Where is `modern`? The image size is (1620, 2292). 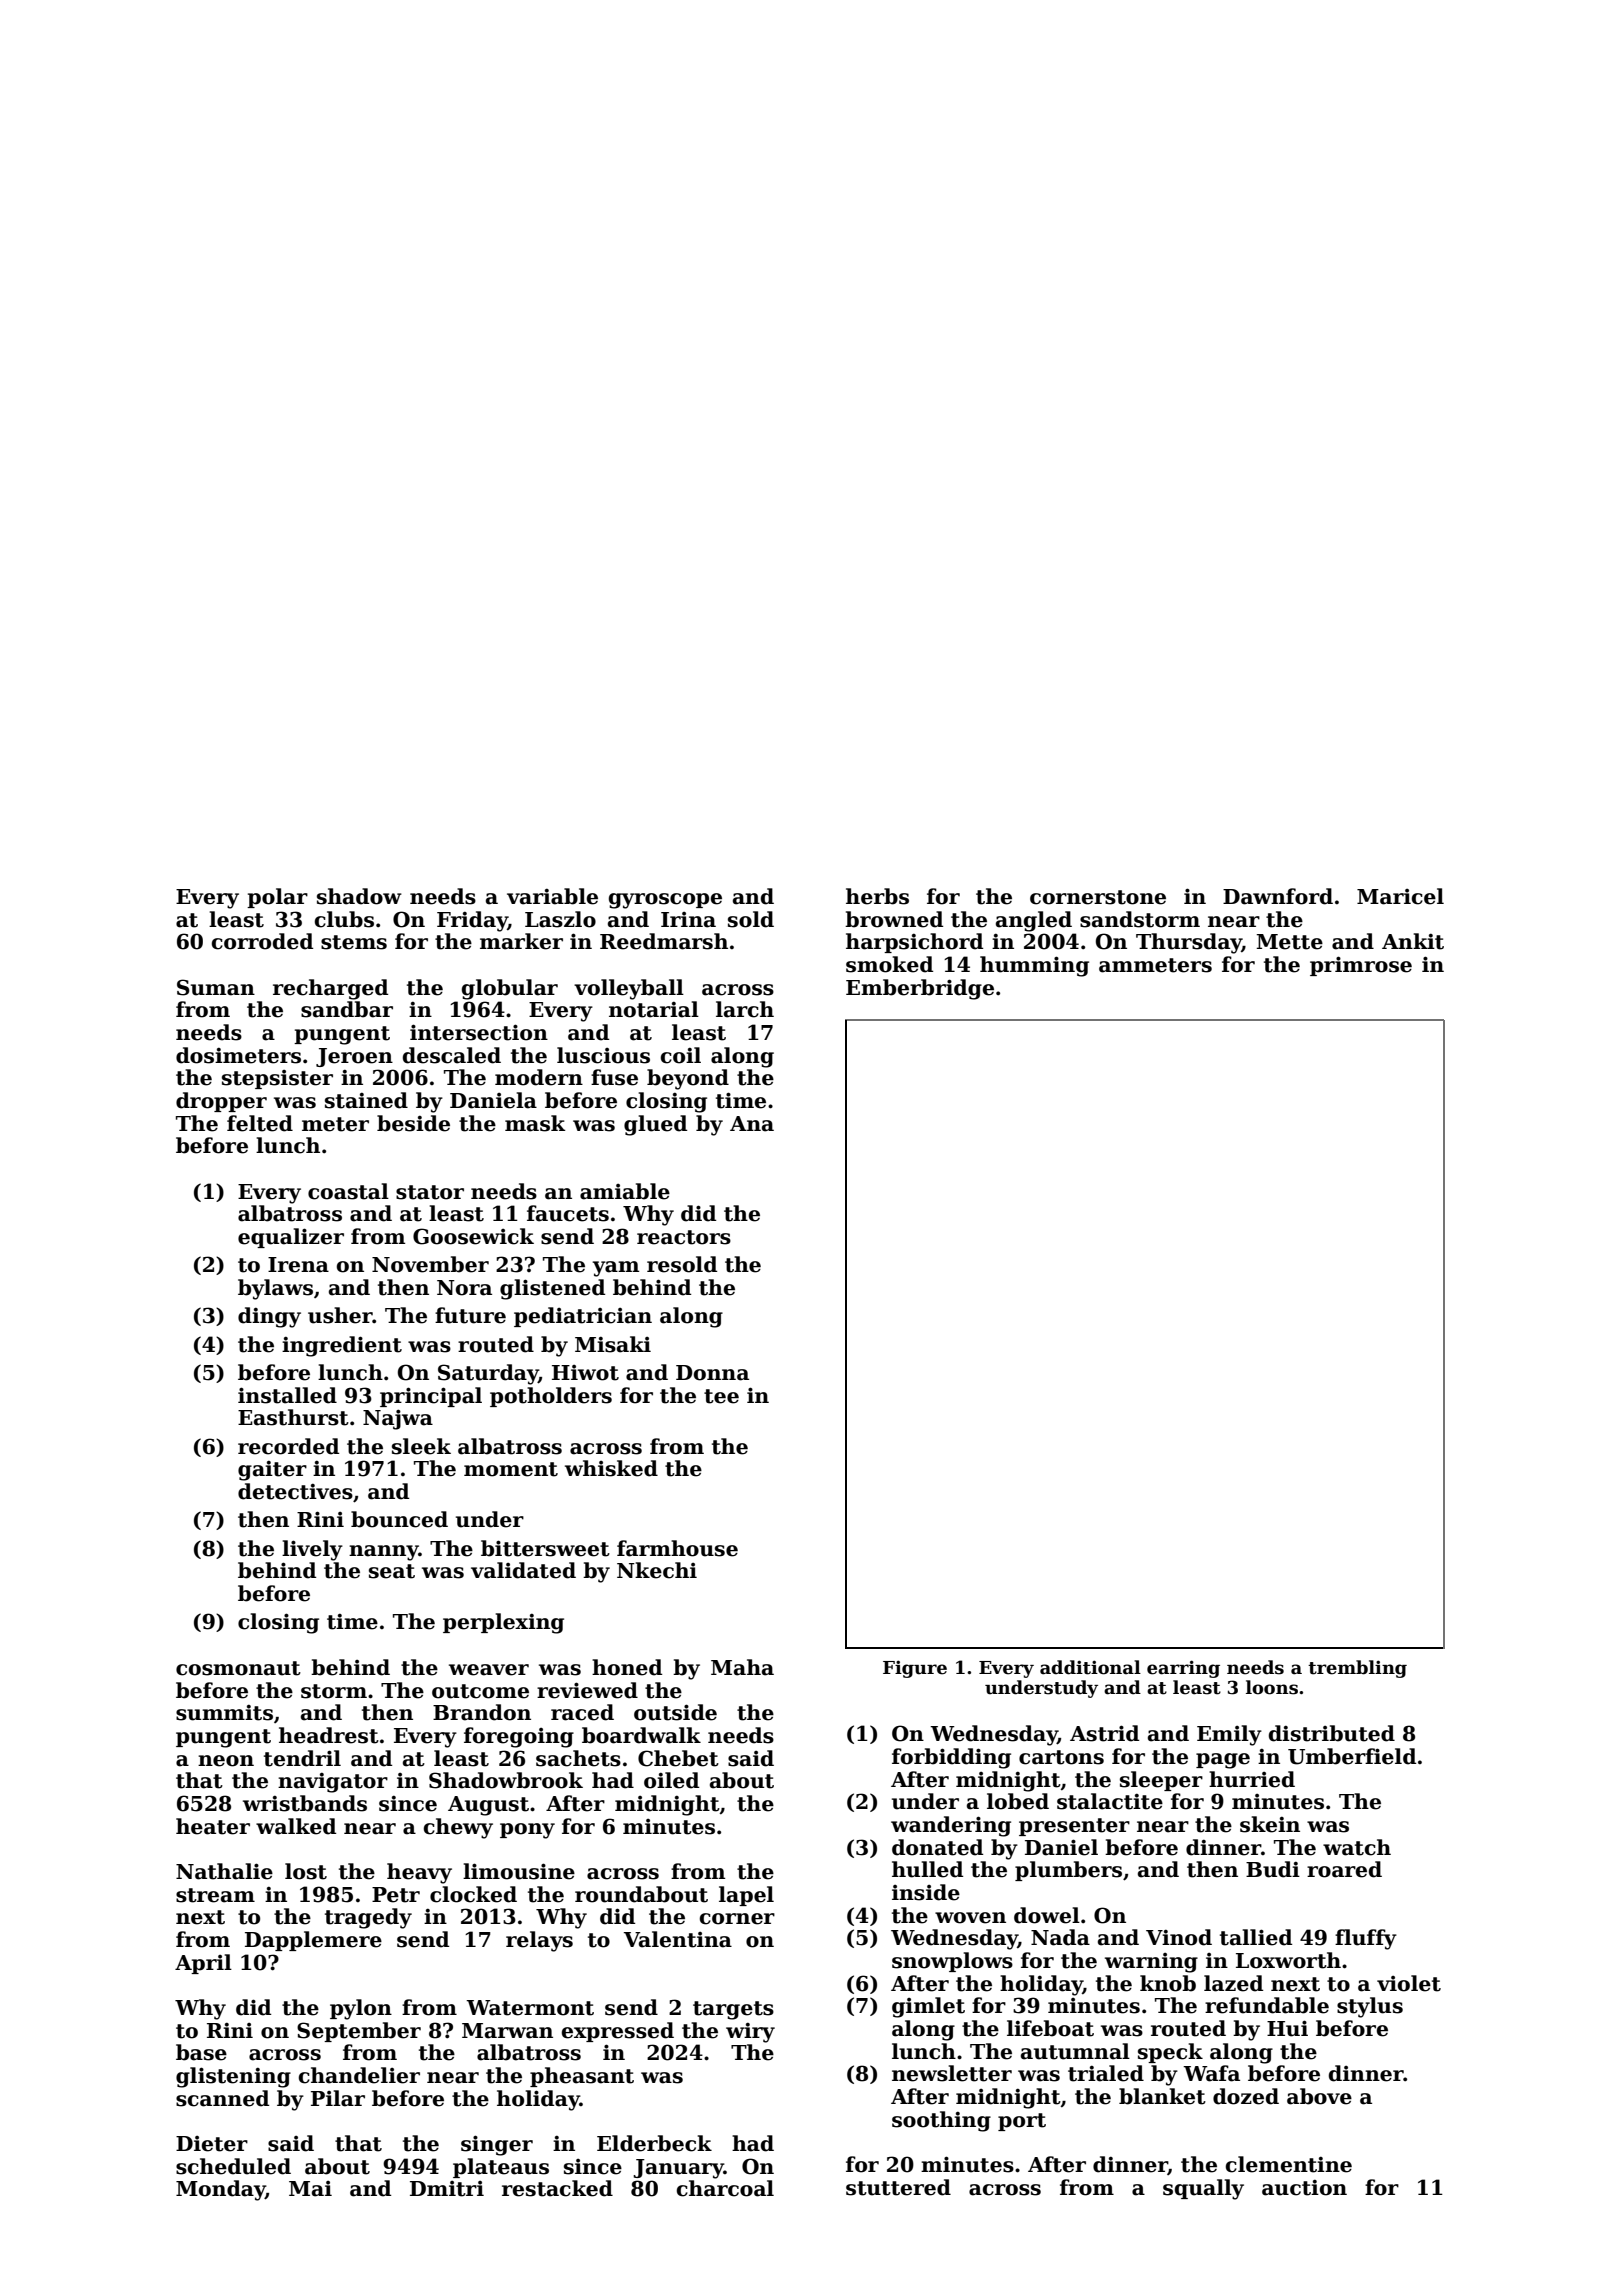
modern is located at coordinates (539, 1077).
